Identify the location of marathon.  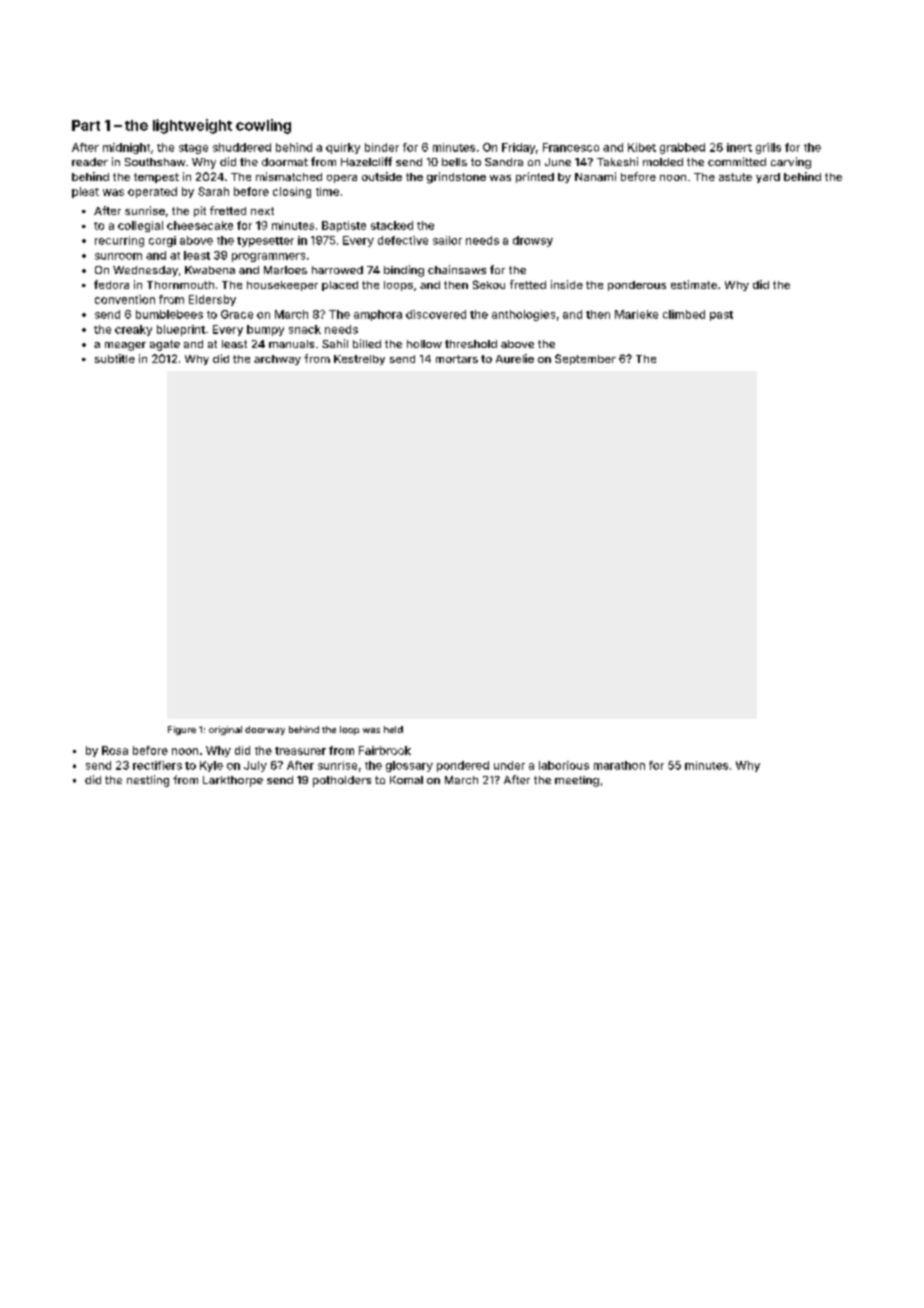
(619, 765).
